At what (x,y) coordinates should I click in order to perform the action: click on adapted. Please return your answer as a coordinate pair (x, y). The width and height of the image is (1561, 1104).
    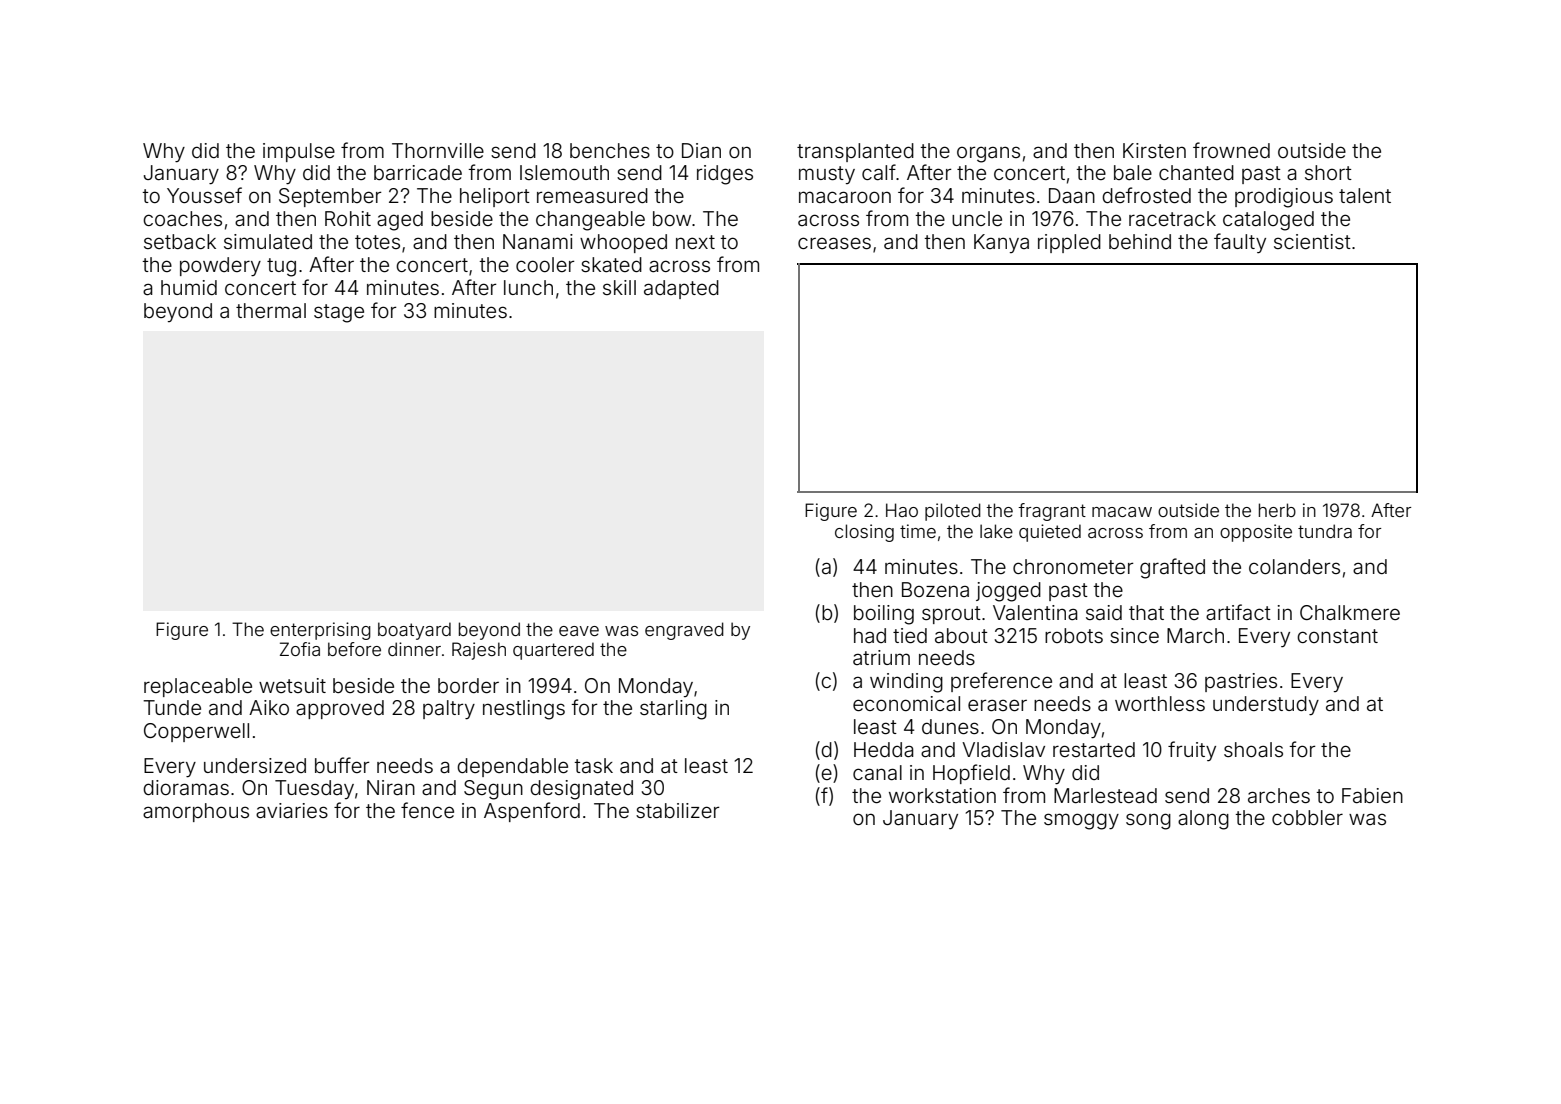
    Looking at the image, I should click on (681, 289).
